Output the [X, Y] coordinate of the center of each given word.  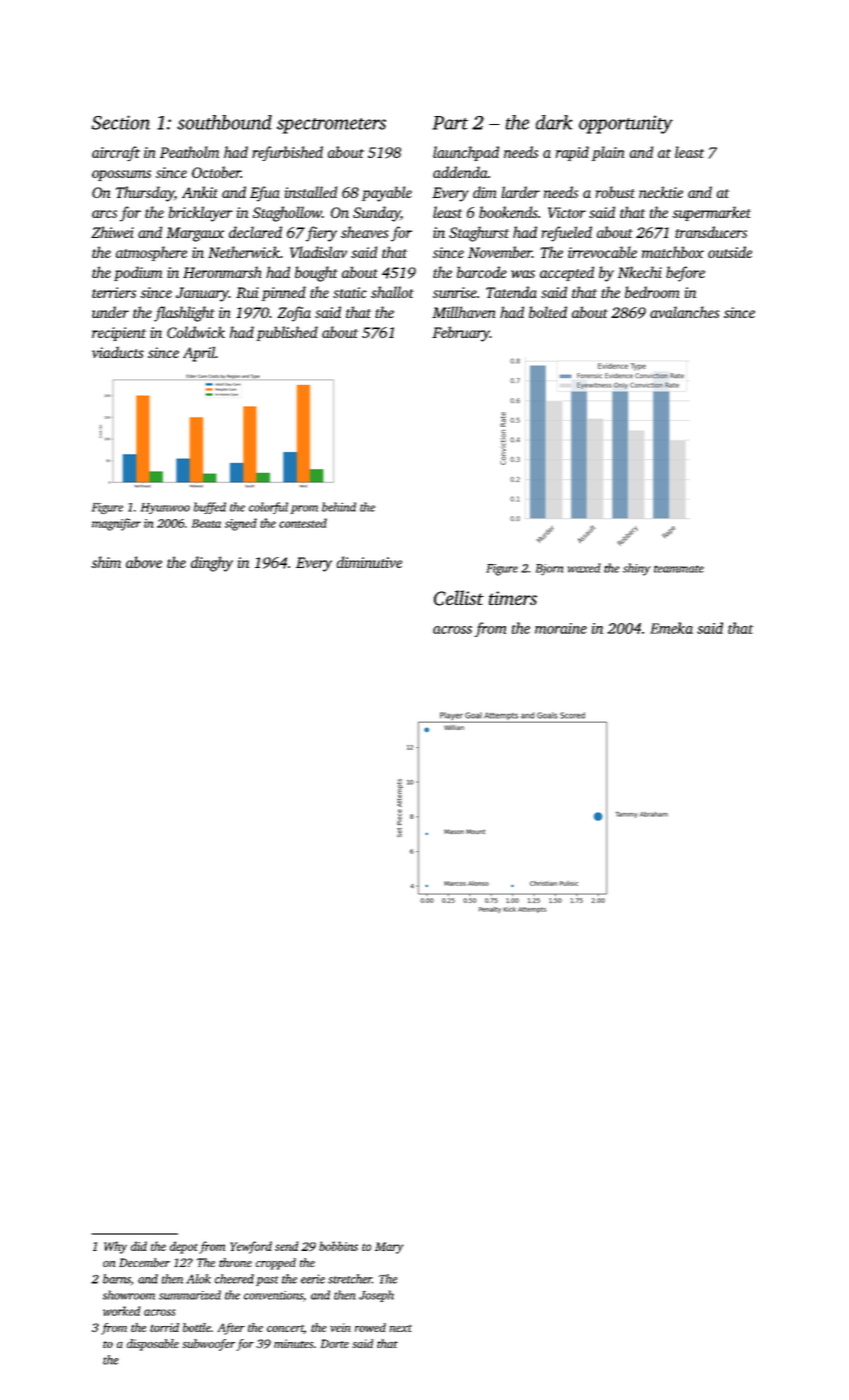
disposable [153, 1345]
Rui [247, 292]
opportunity [626, 124]
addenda [460, 172]
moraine [561, 628]
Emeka [671, 628]
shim [106, 562]
